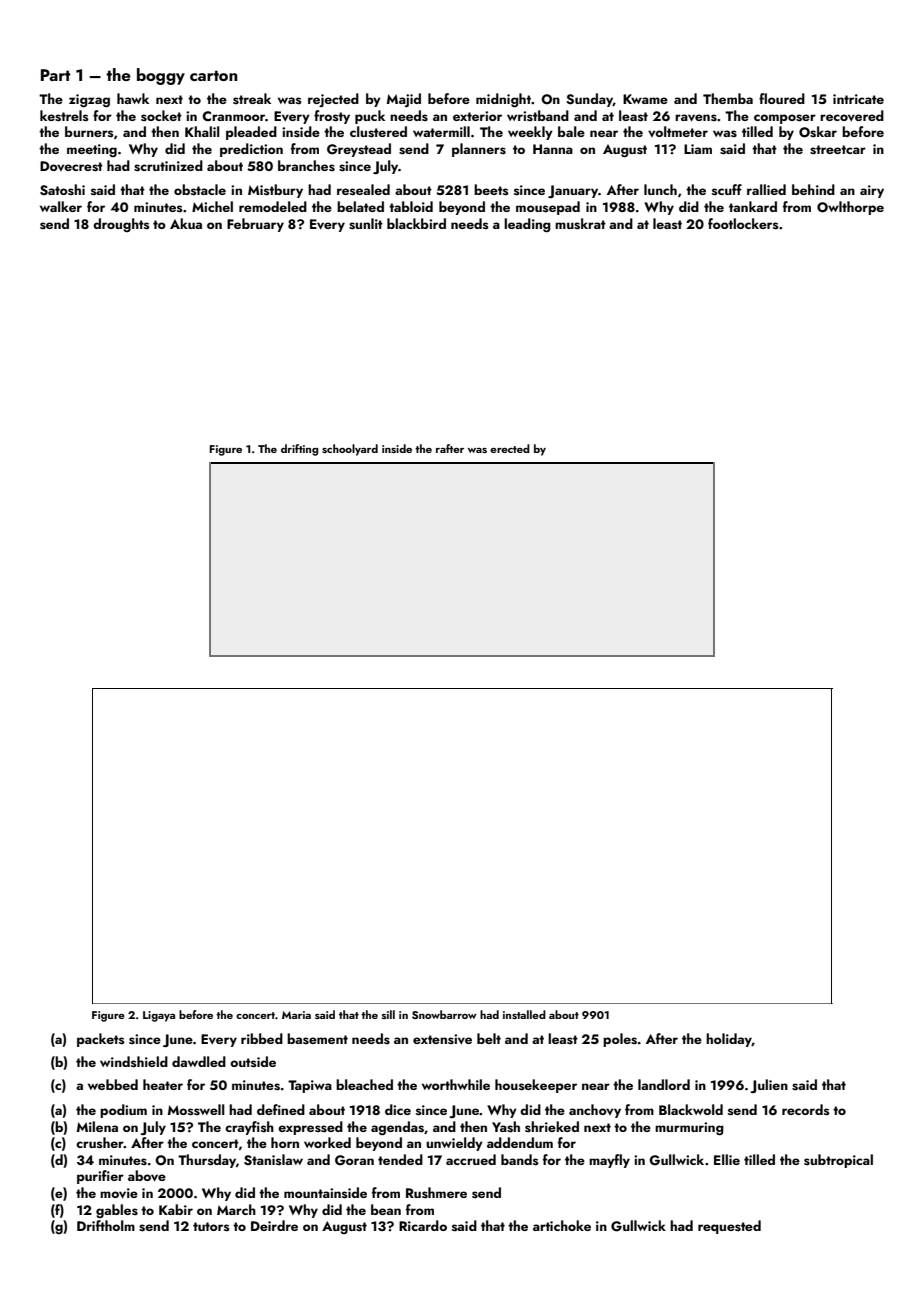 The image size is (924, 1308). Describe the element at coordinates (262, 1038) in the document. I see `ribbed` at that location.
